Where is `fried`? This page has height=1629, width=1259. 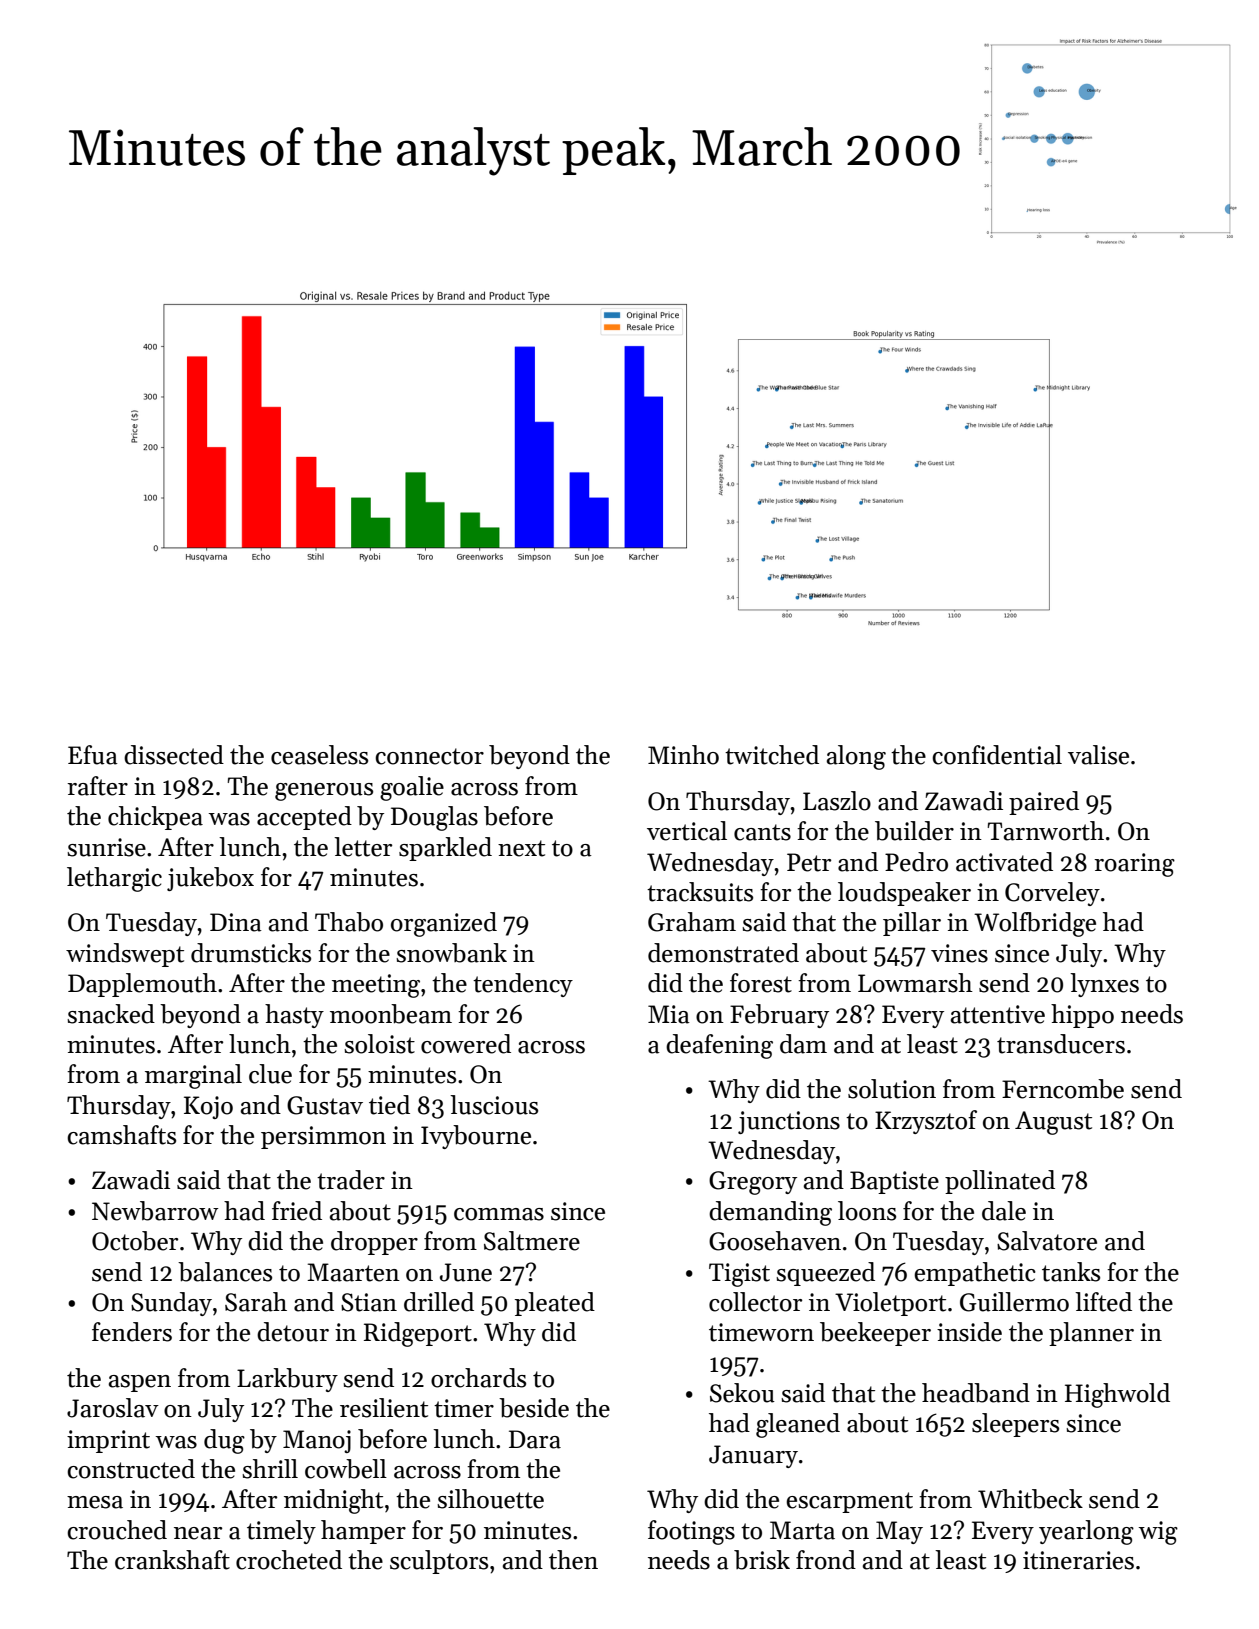
fried is located at coordinates (297, 1211).
